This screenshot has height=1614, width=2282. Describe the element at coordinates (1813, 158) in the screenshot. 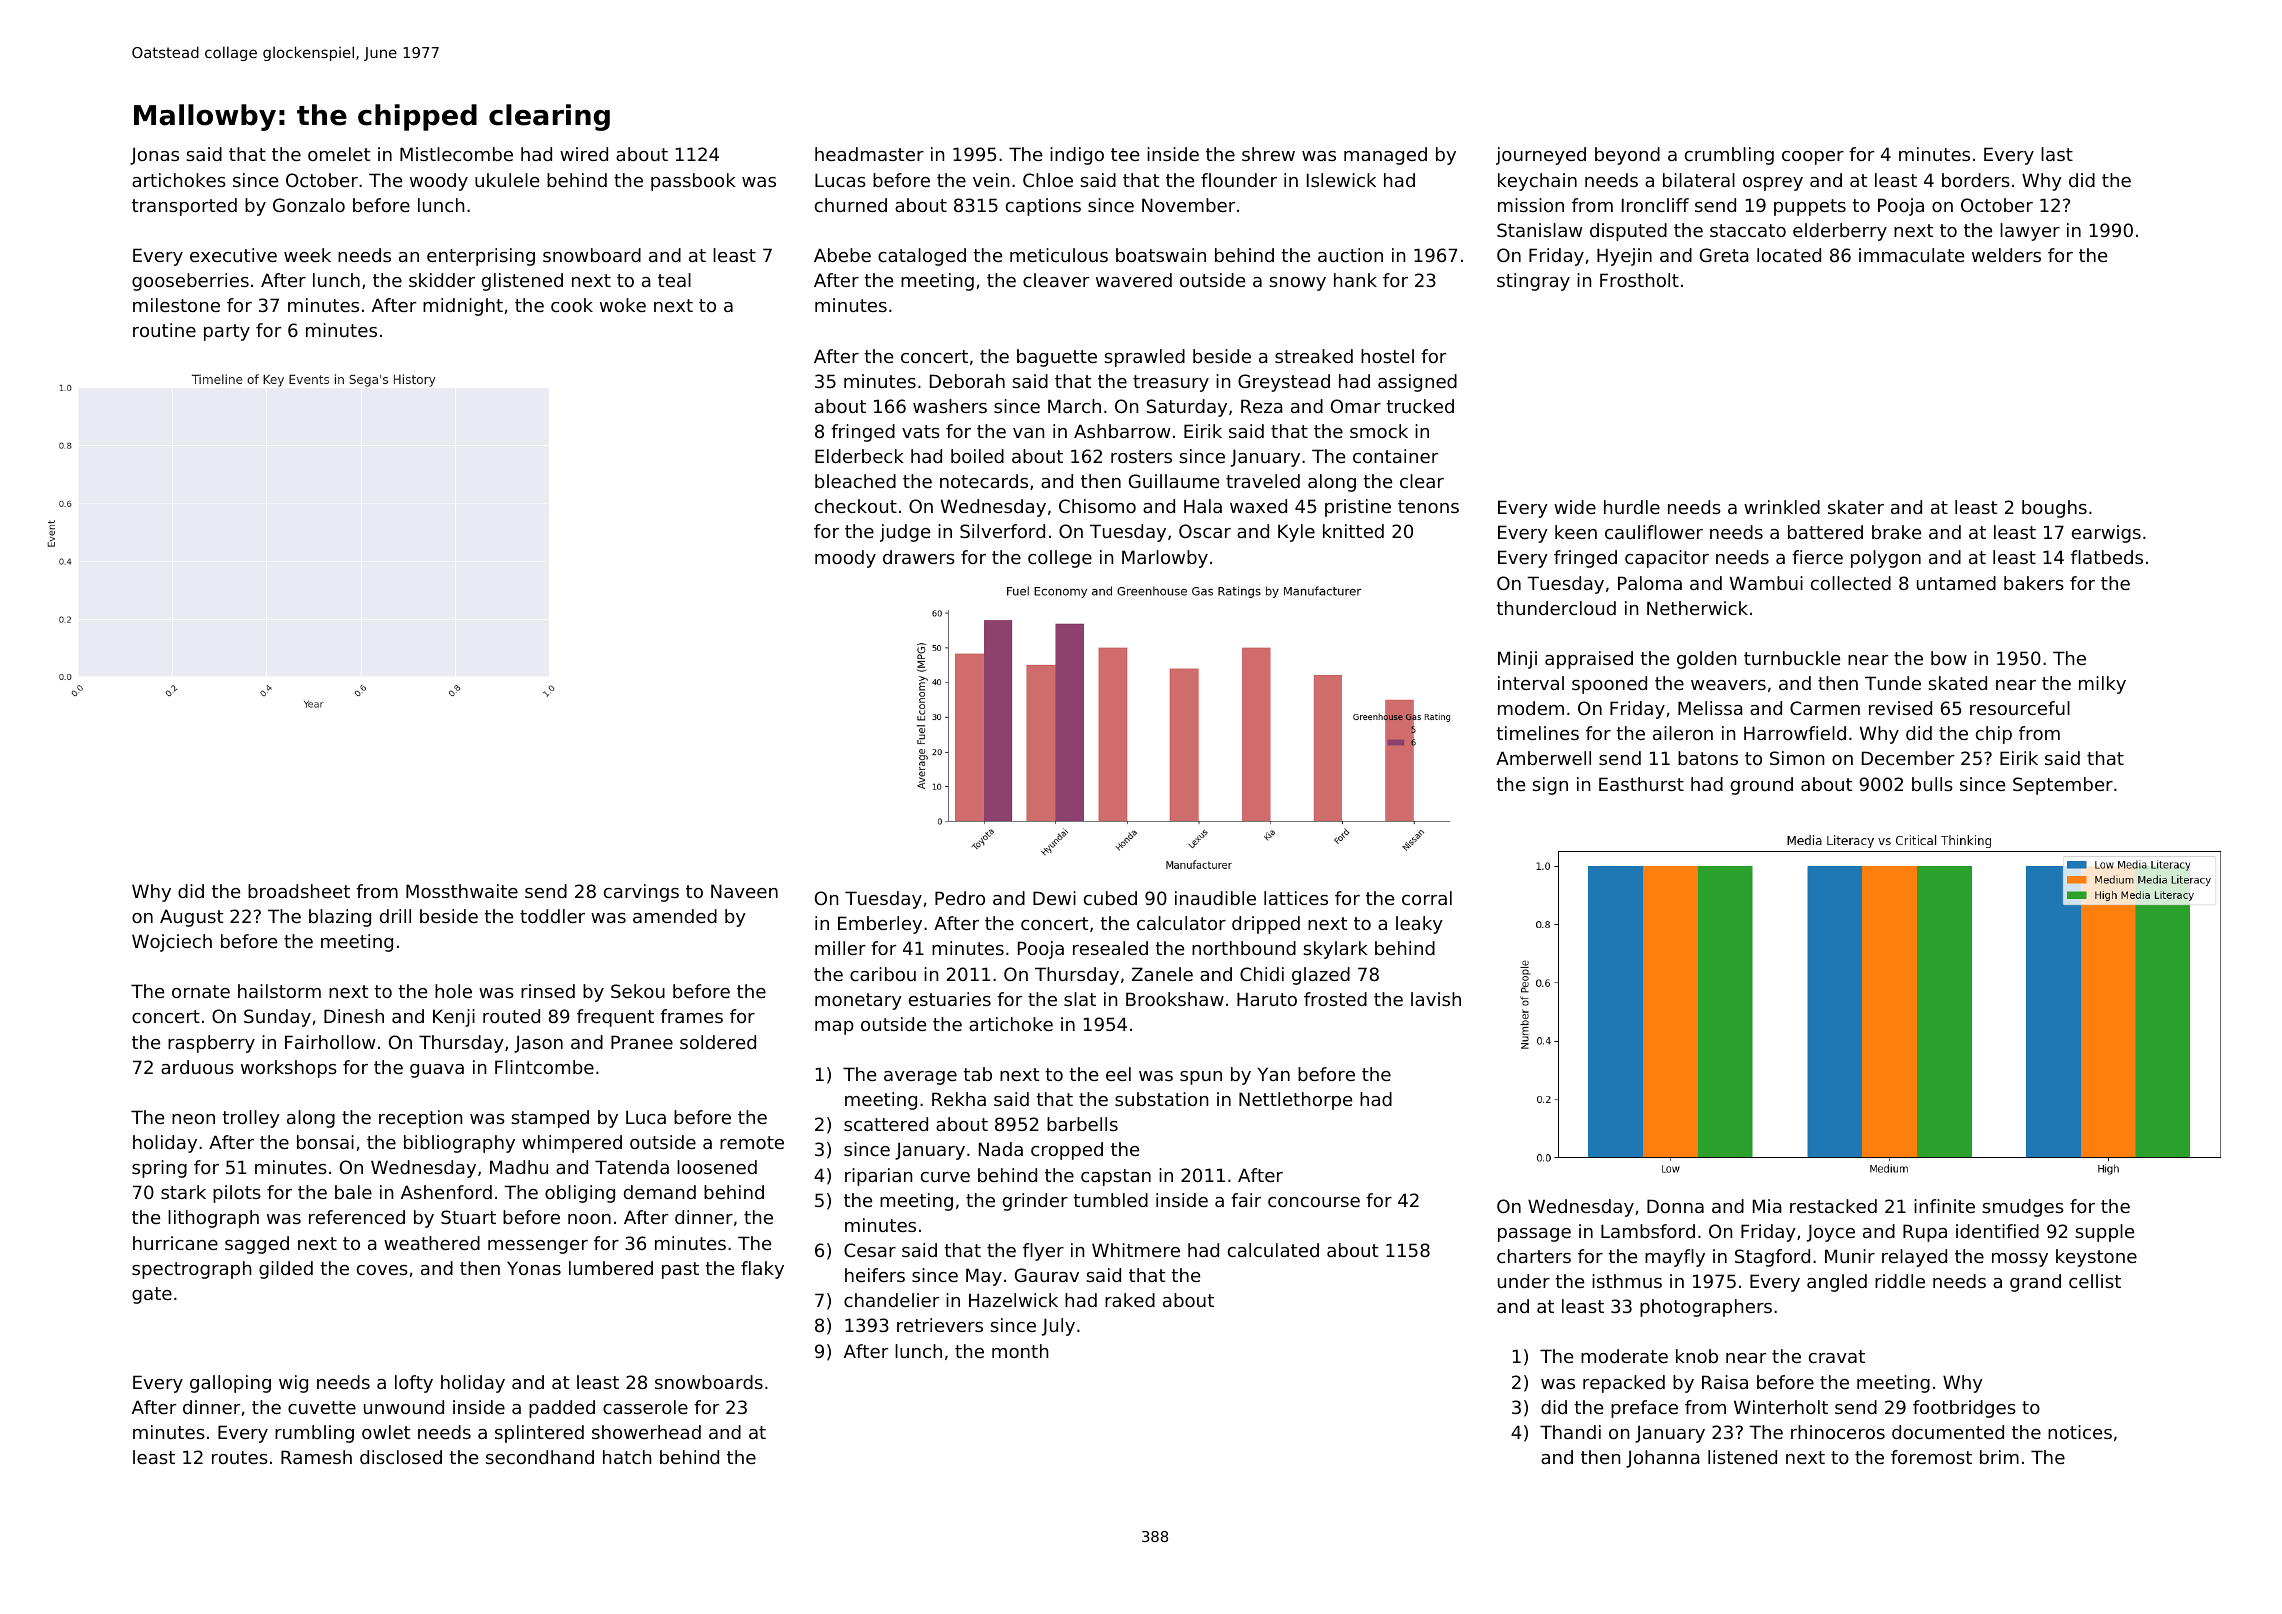

I see `cooper` at that location.
